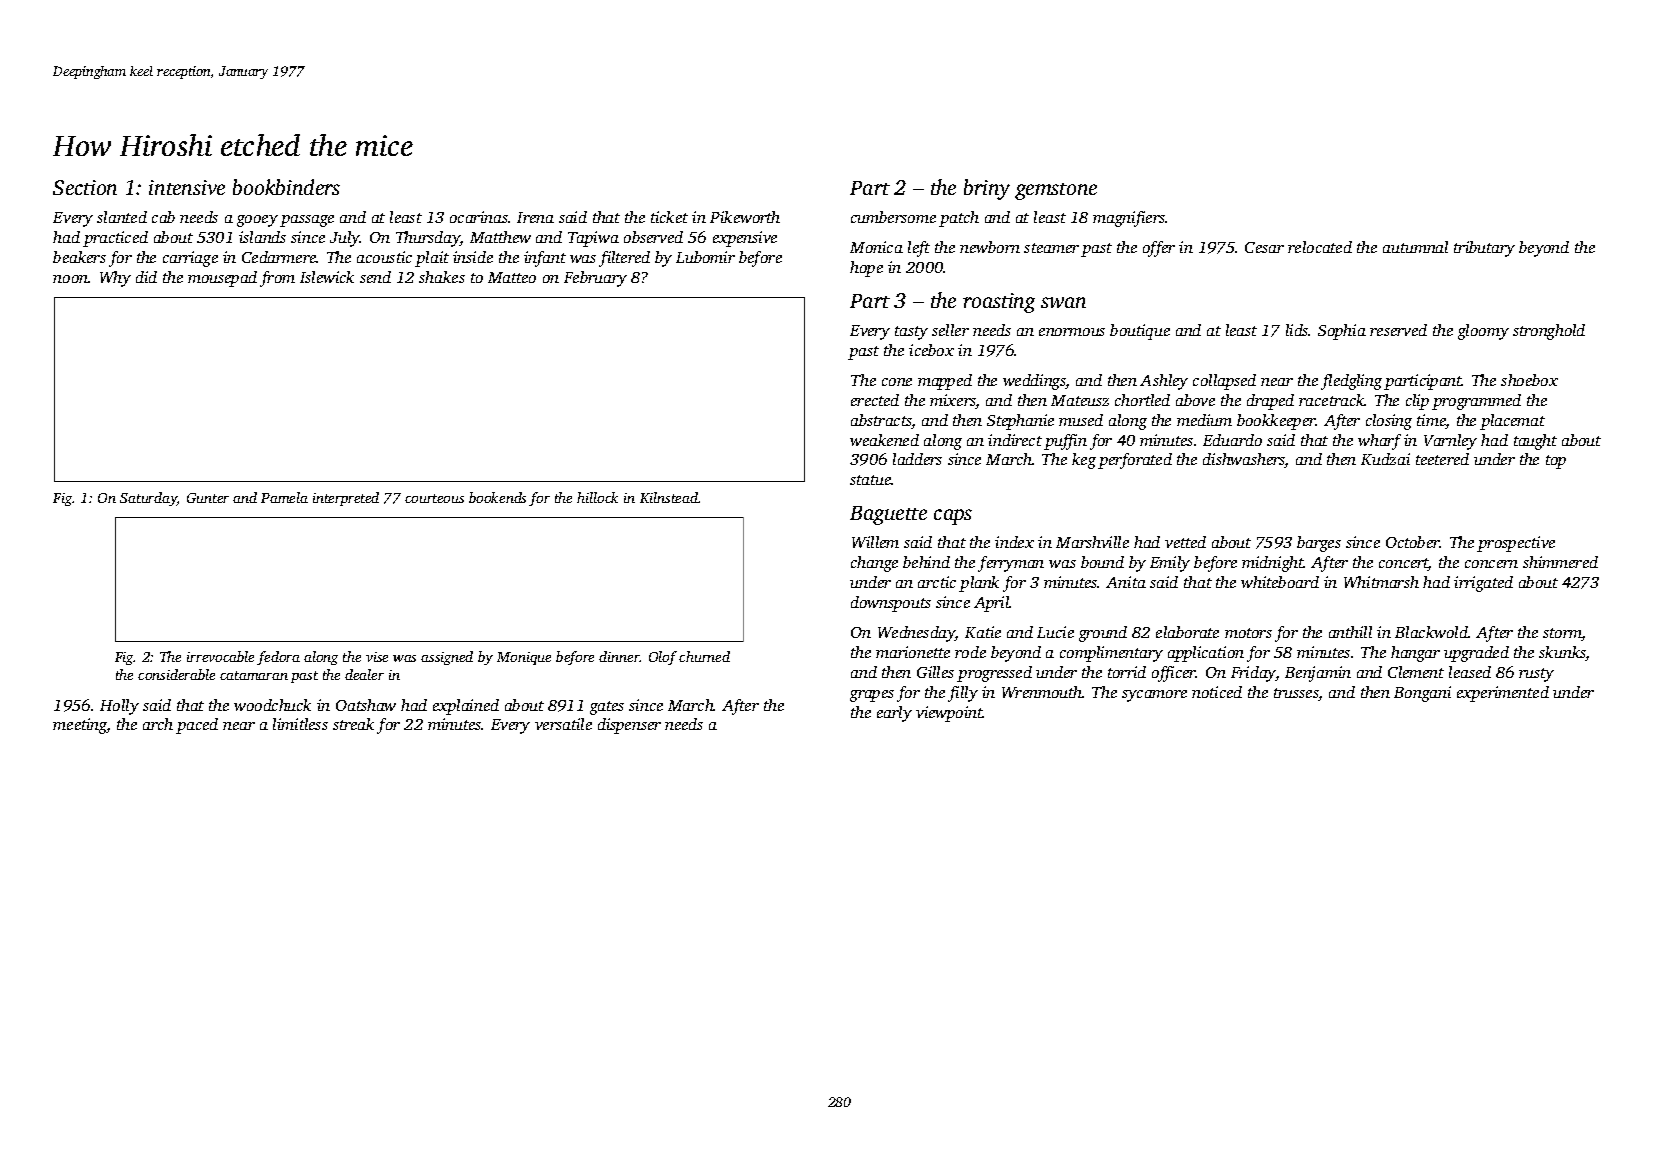  Describe the element at coordinates (119, 707) in the page. I see `Holly` at that location.
